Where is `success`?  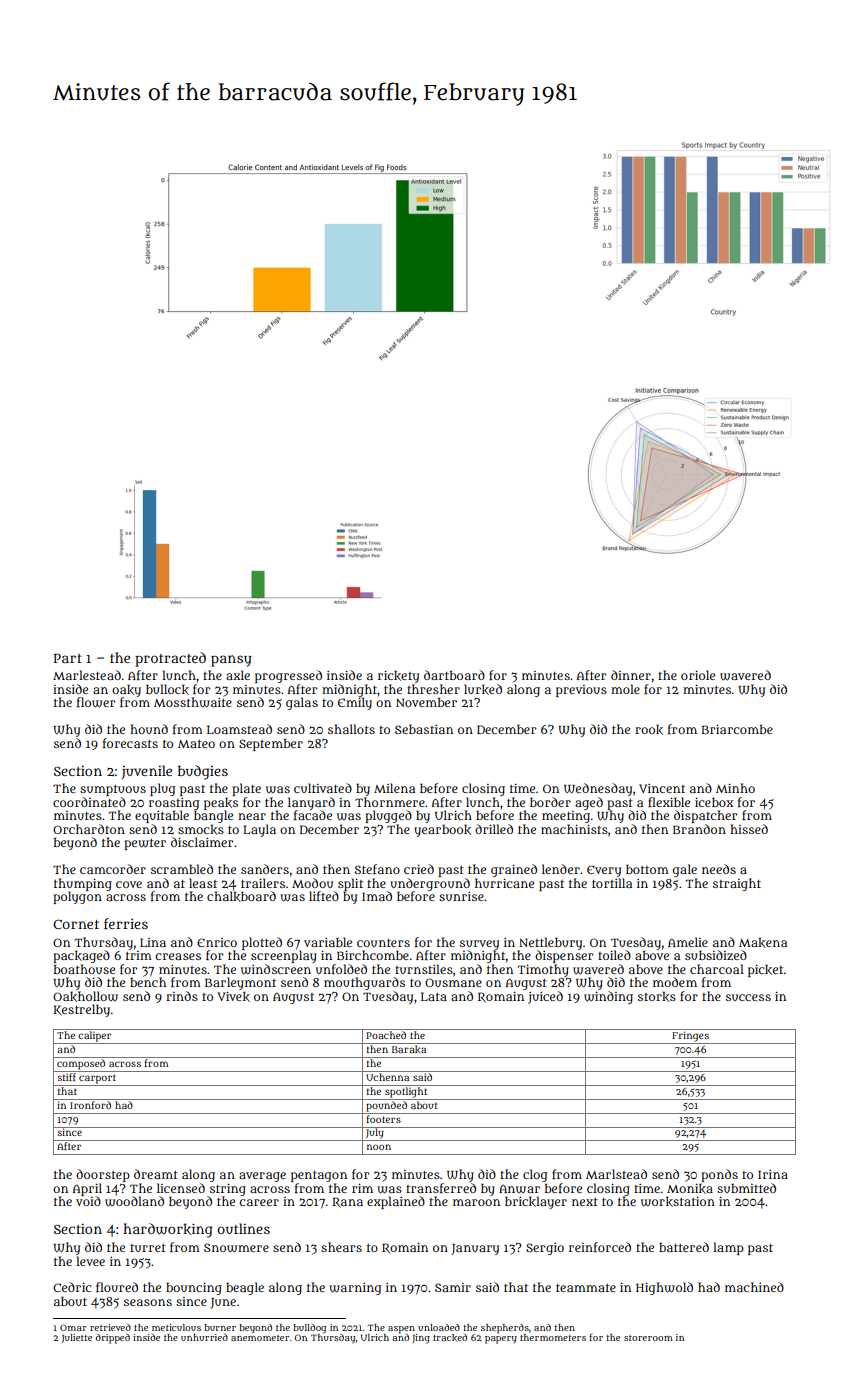
success is located at coordinates (748, 997).
